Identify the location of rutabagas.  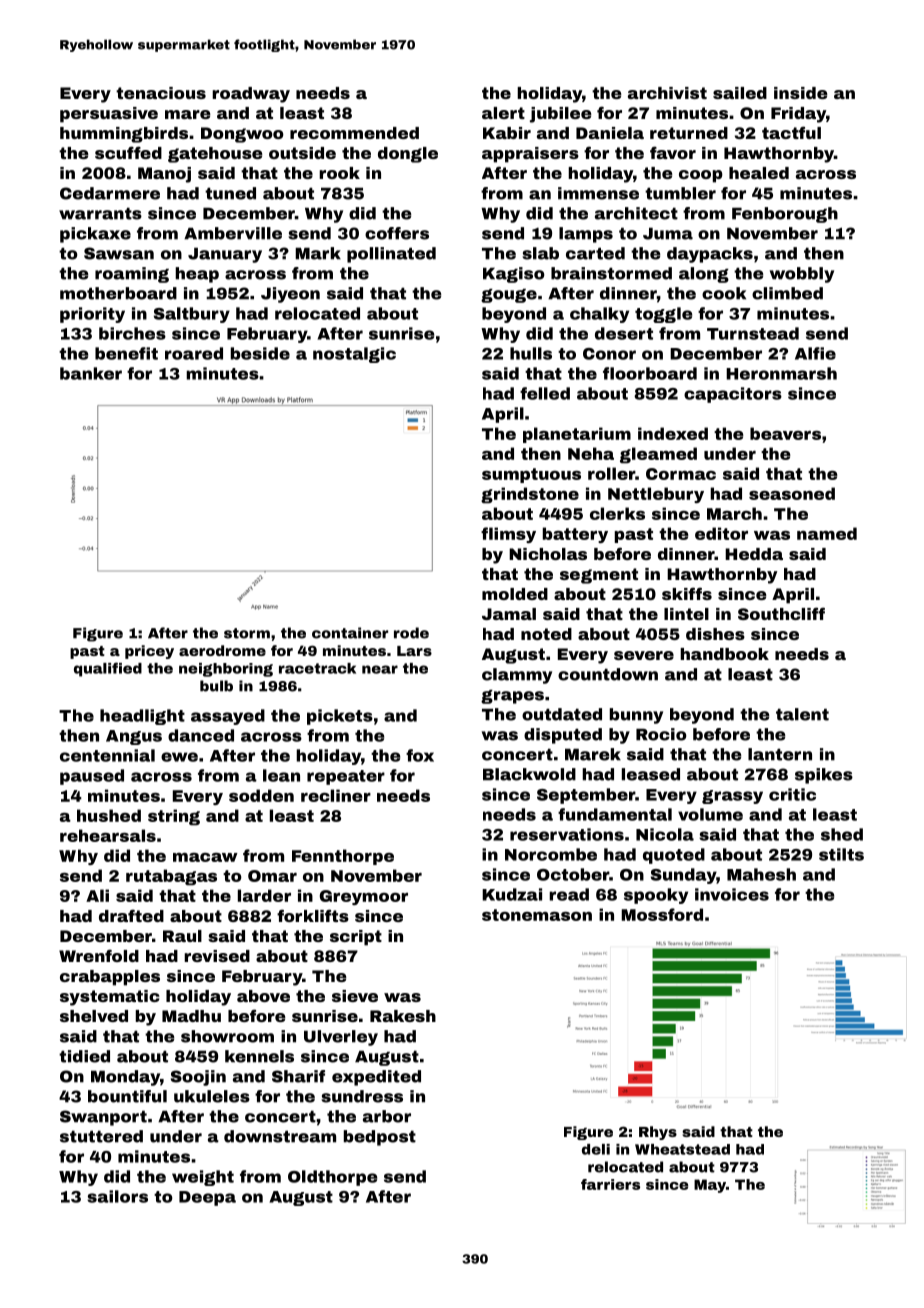
(171, 877).
